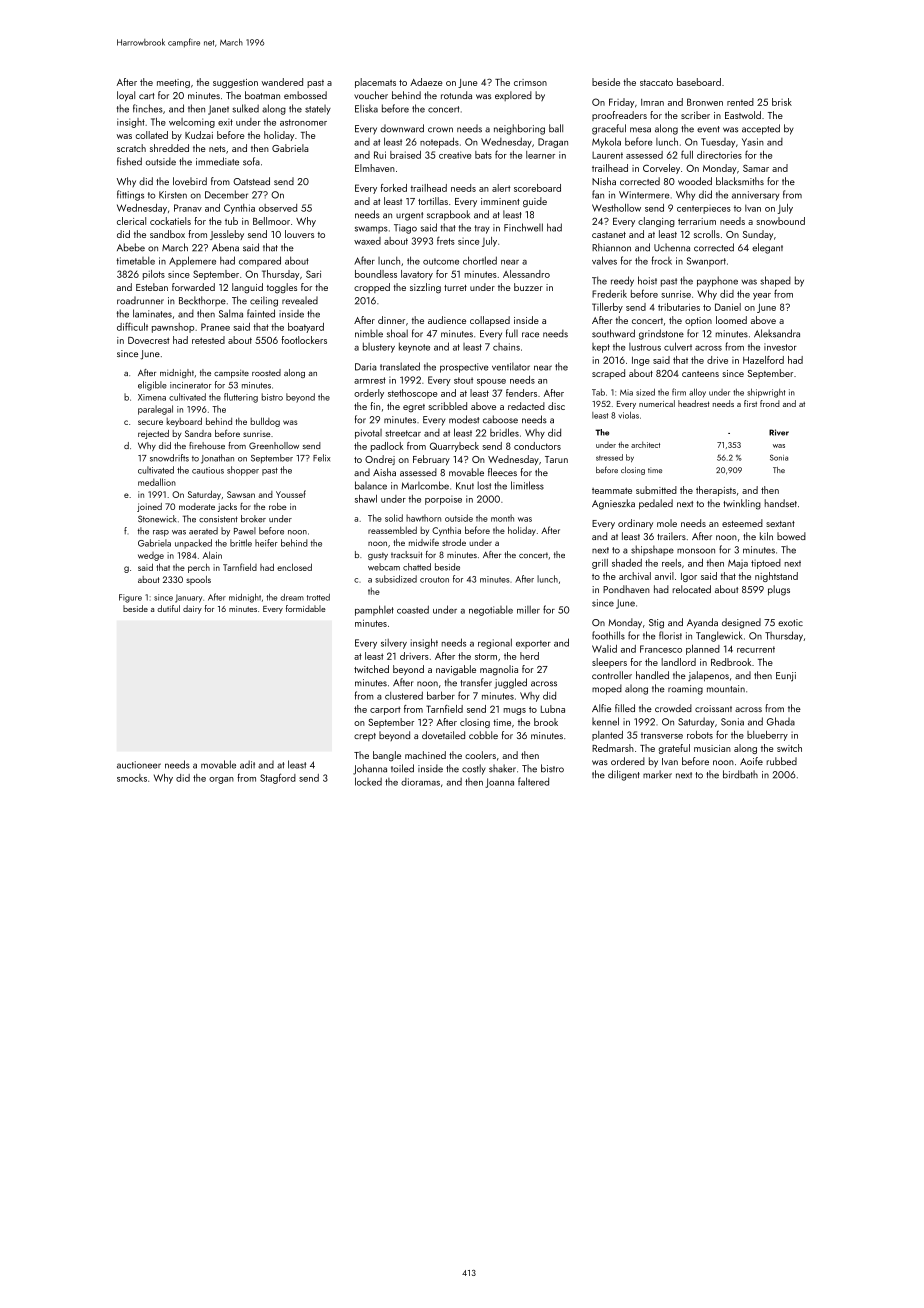 This document has width=924, height=1308. I want to click on Pondhaven, so click(626, 589).
